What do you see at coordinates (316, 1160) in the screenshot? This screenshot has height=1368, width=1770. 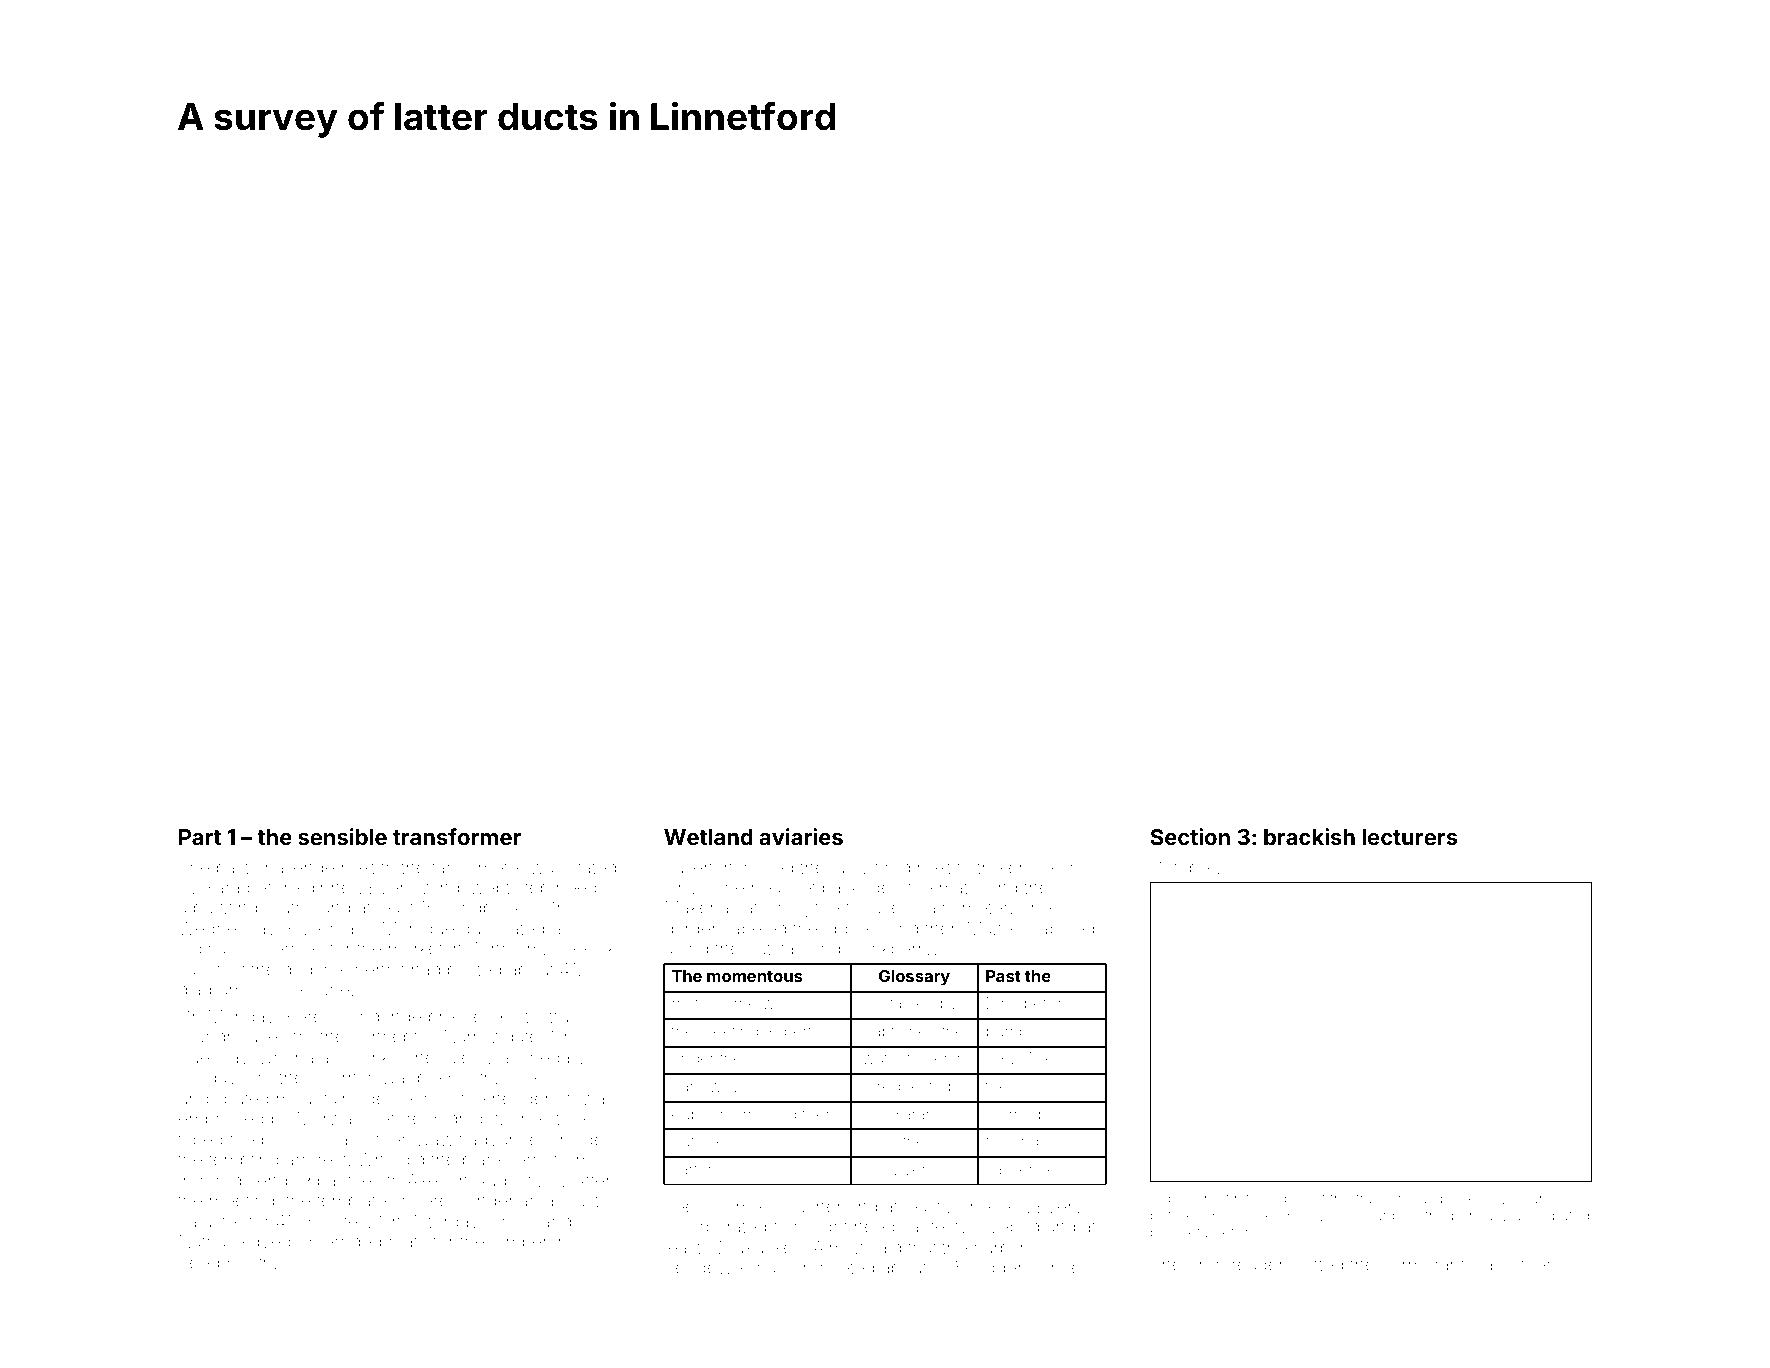 I see `armrest` at bounding box center [316, 1160].
